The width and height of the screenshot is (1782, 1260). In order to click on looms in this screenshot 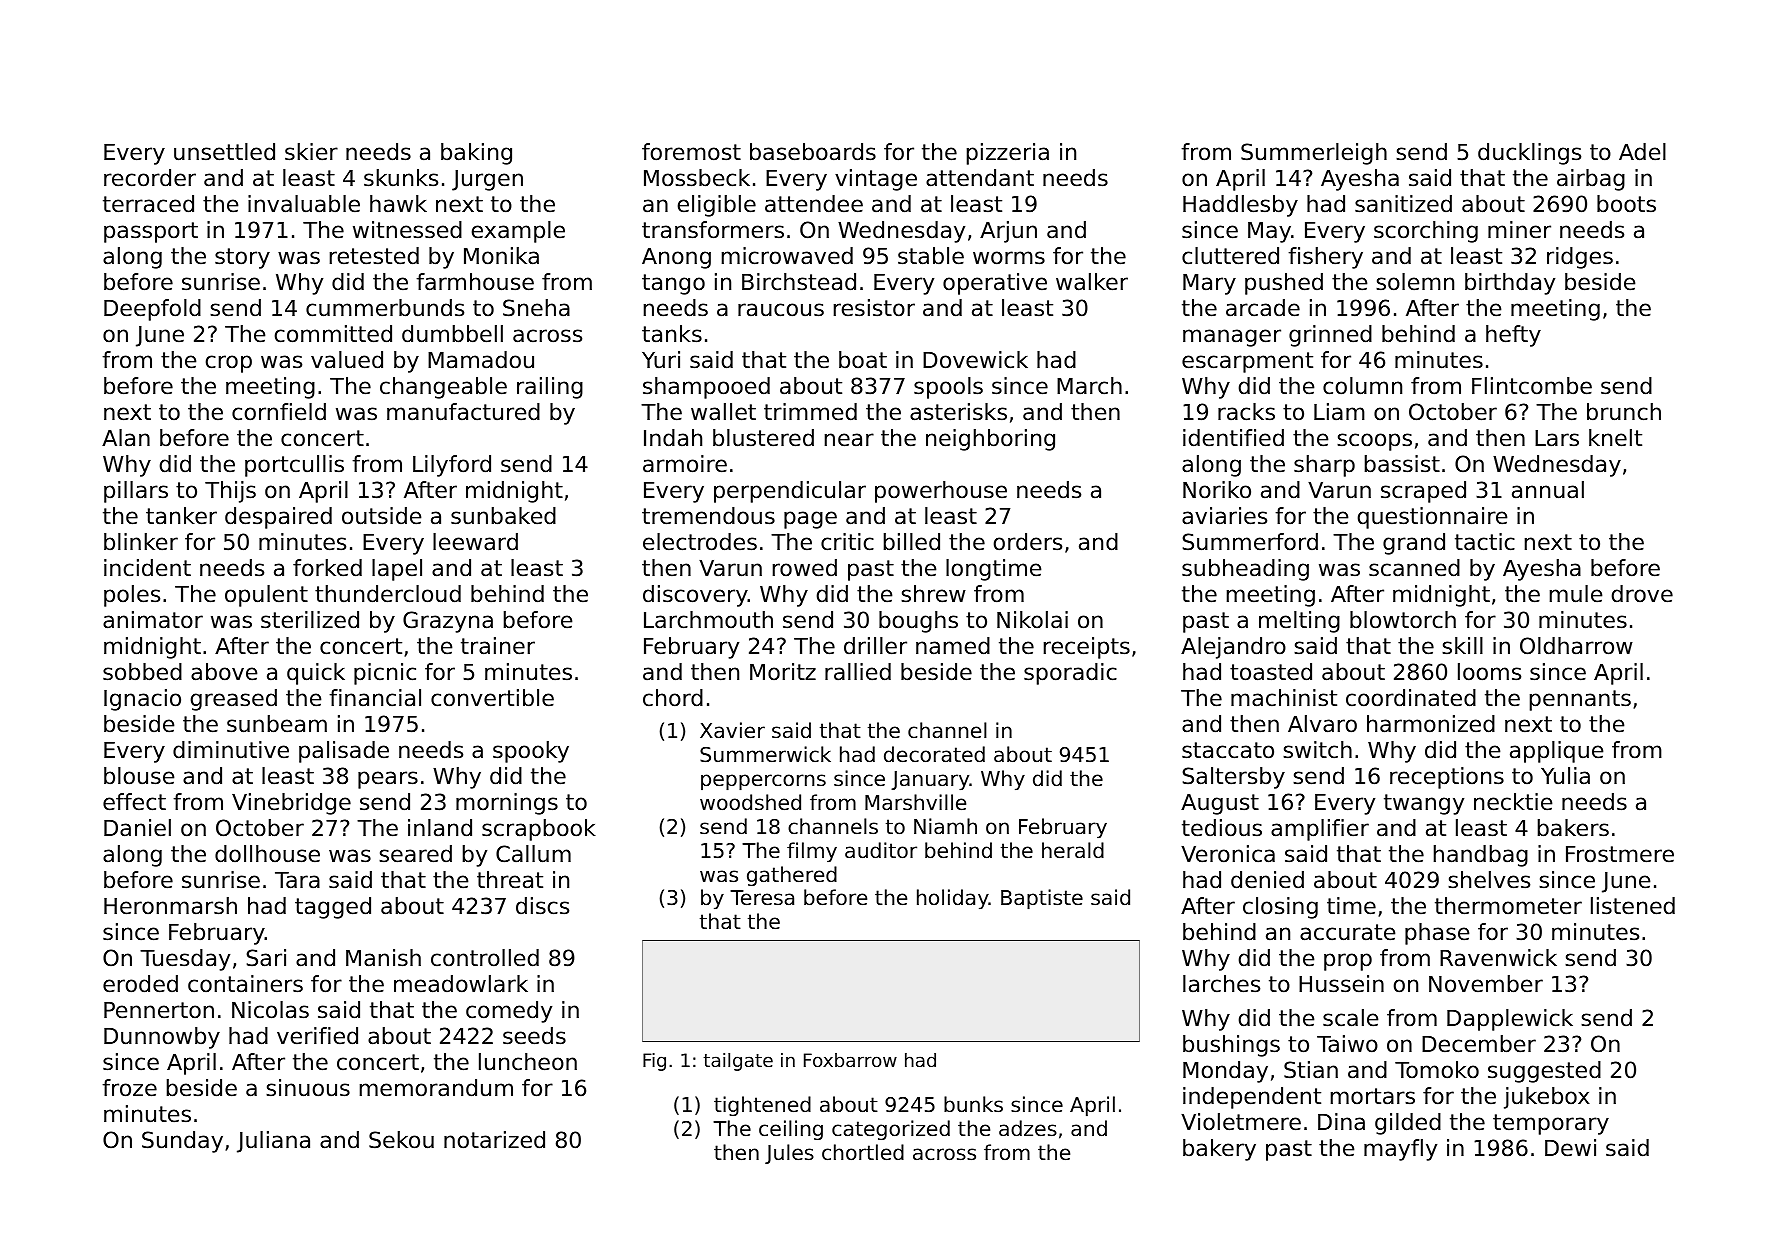, I will do `click(1489, 672)`.
